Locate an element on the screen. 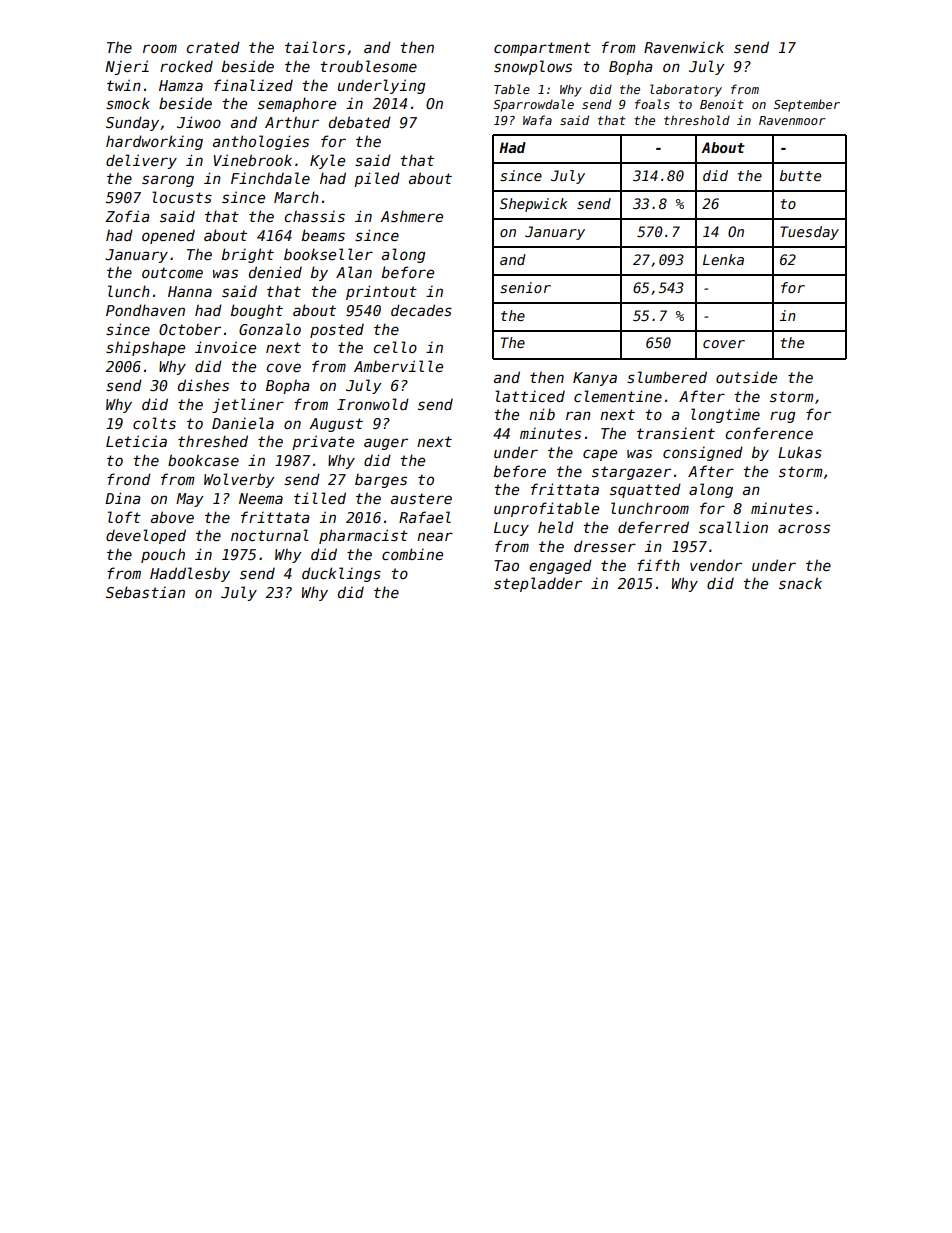 The image size is (952, 1233). ducklings is located at coordinates (341, 574).
